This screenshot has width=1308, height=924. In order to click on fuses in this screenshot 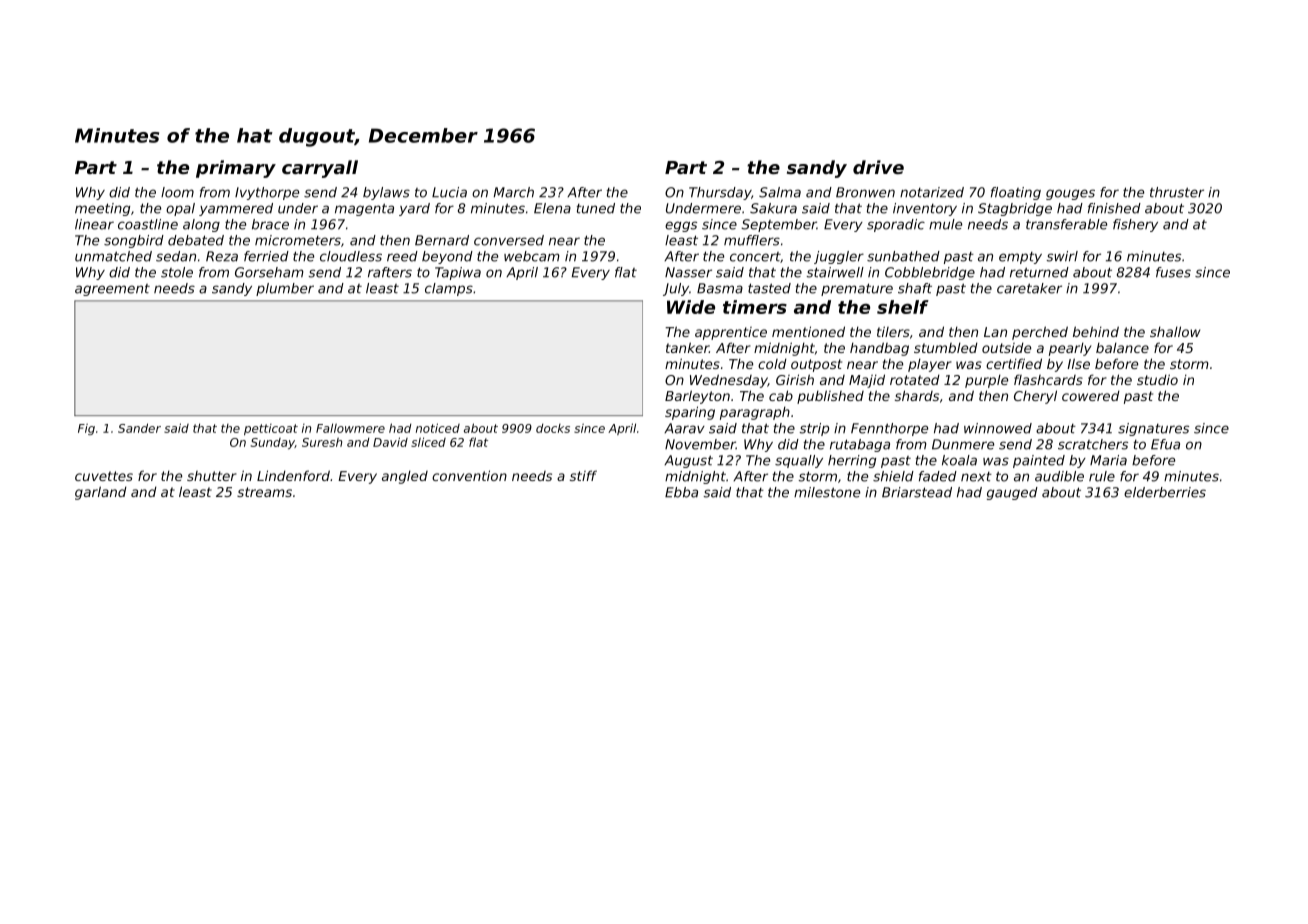, I will do `click(1173, 272)`.
